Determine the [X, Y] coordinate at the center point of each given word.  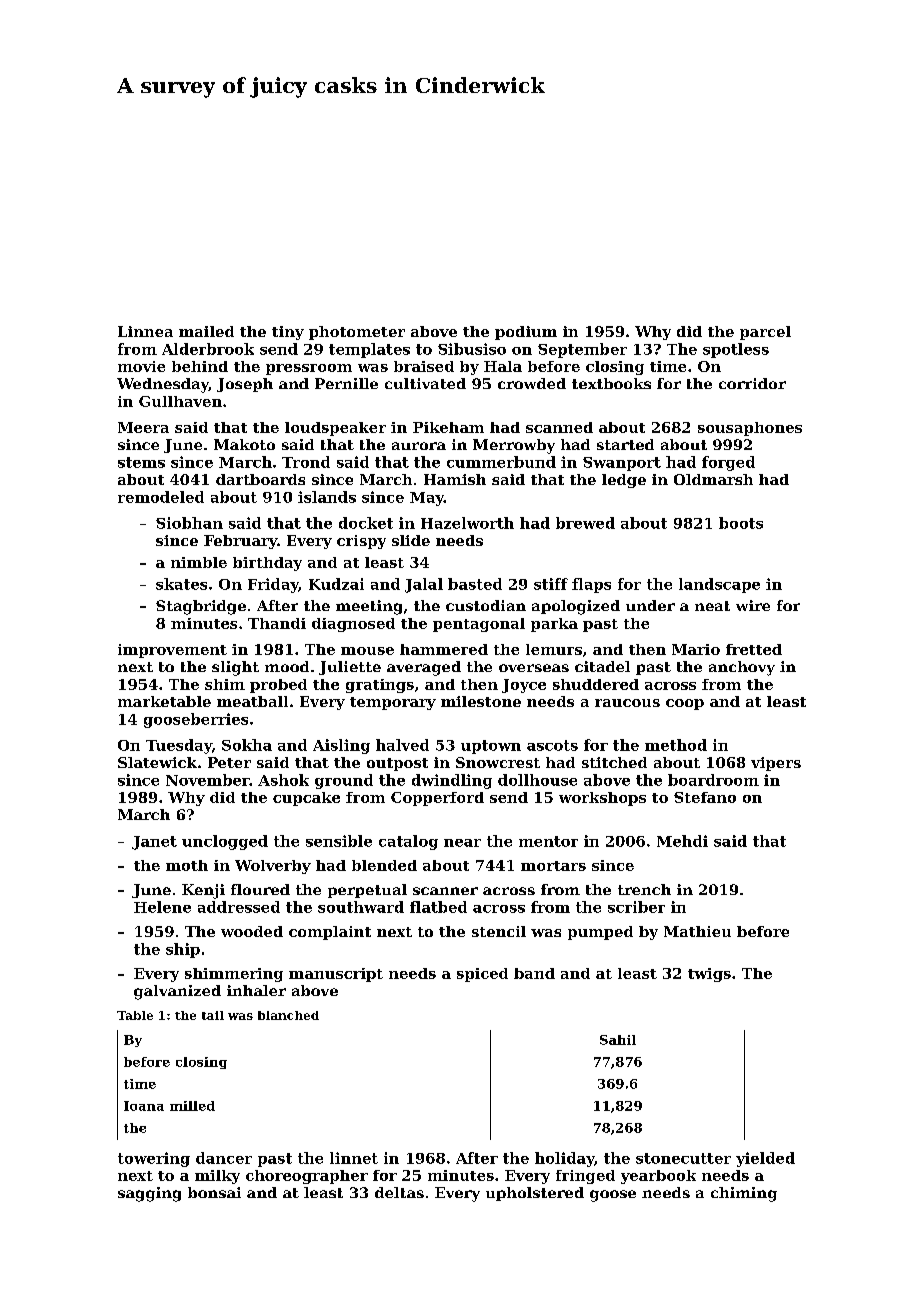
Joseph [245, 385]
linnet [354, 1158]
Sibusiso [472, 349]
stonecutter [683, 1158]
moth [187, 865]
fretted [754, 649]
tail [213, 1015]
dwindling [452, 781]
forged [728, 463]
